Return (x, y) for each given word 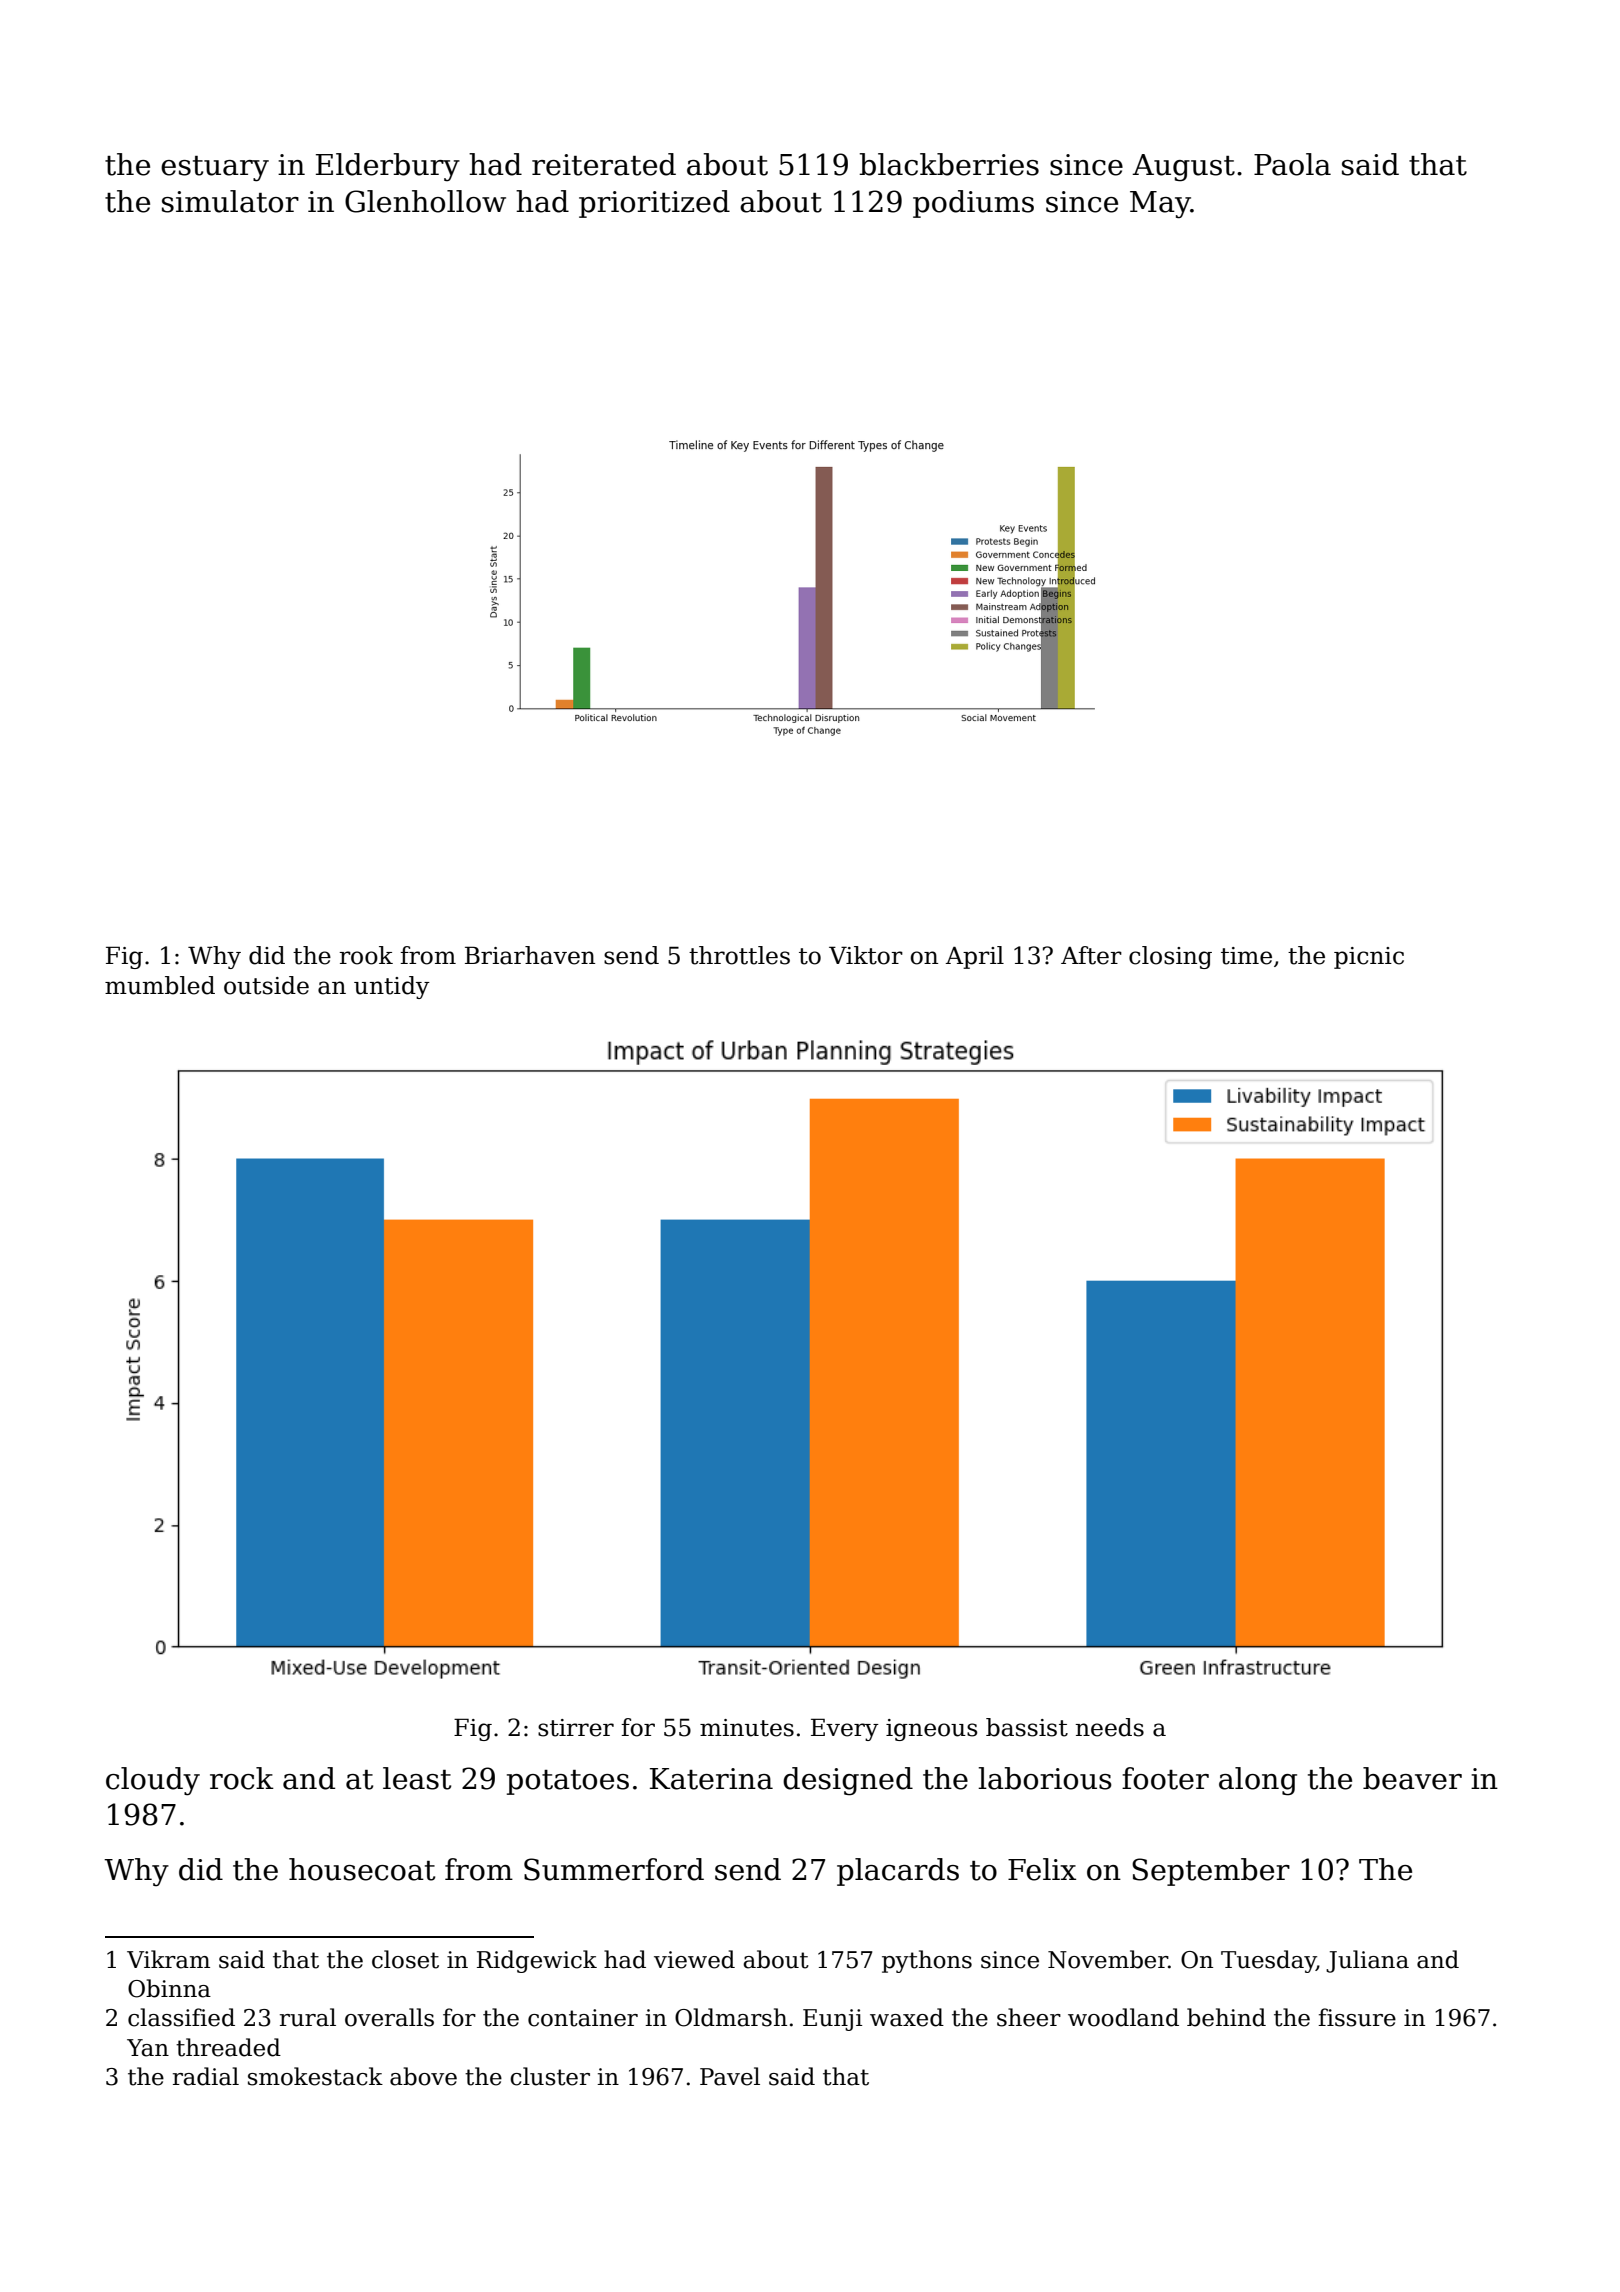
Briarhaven (530, 955)
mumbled (160, 985)
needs (1109, 1727)
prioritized (654, 204)
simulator (230, 201)
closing (1170, 957)
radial (206, 2076)
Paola (1292, 164)
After (1091, 955)
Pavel (730, 2076)
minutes (747, 1728)
